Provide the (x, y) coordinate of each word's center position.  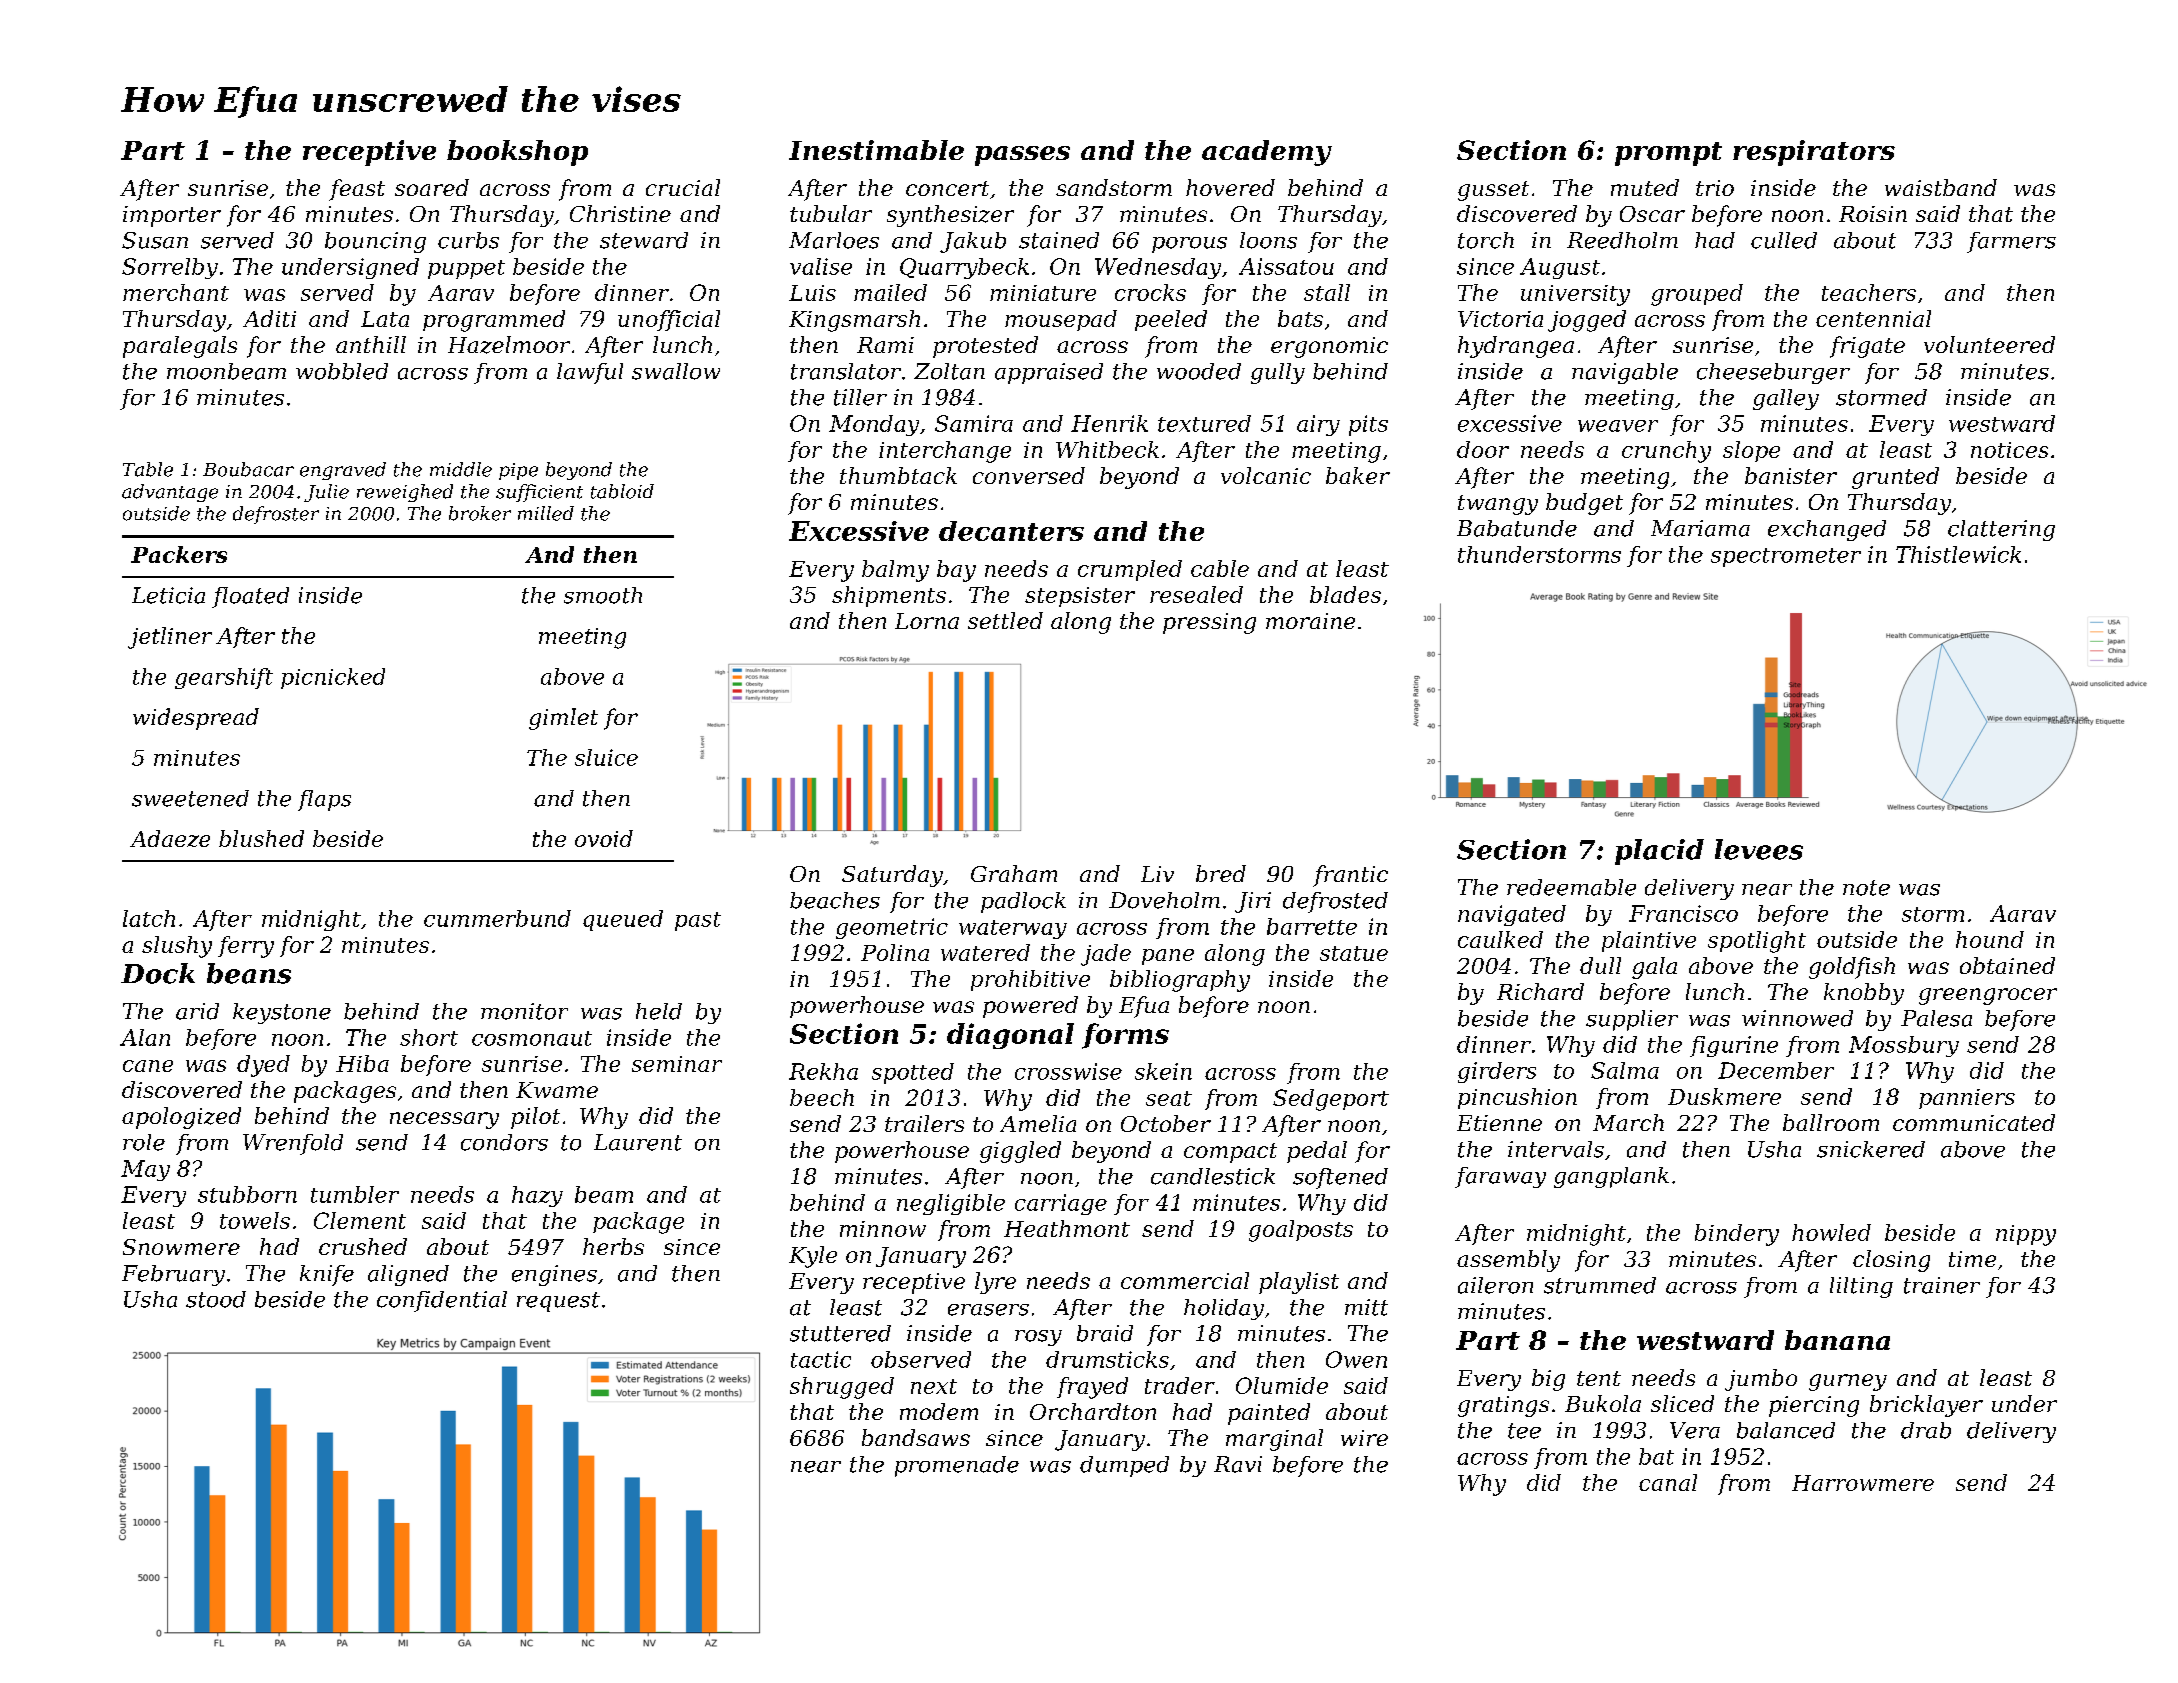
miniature (1043, 293)
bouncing (375, 242)
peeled (1171, 320)
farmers (2011, 242)
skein (1163, 1071)
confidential (442, 1301)
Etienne (1499, 1123)
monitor (524, 1011)
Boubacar (248, 469)
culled (1784, 240)
